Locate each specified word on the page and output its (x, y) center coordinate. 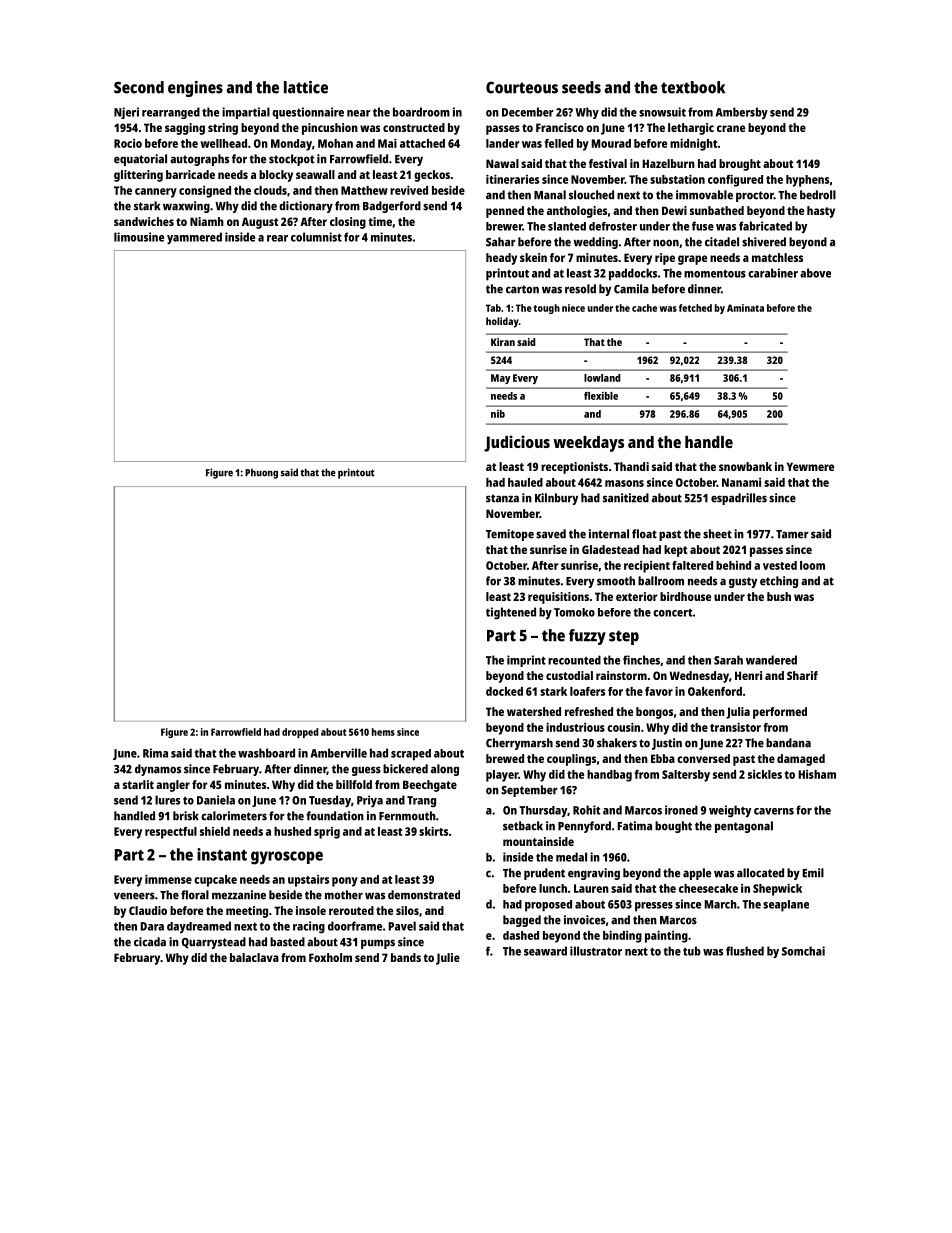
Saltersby (686, 776)
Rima (155, 753)
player (502, 776)
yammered (194, 238)
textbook (693, 87)
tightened (511, 613)
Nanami (741, 482)
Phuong (261, 473)
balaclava (254, 957)
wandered (771, 660)
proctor (755, 196)
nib (498, 414)
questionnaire (308, 113)
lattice (306, 87)
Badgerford (392, 207)
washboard (266, 753)
